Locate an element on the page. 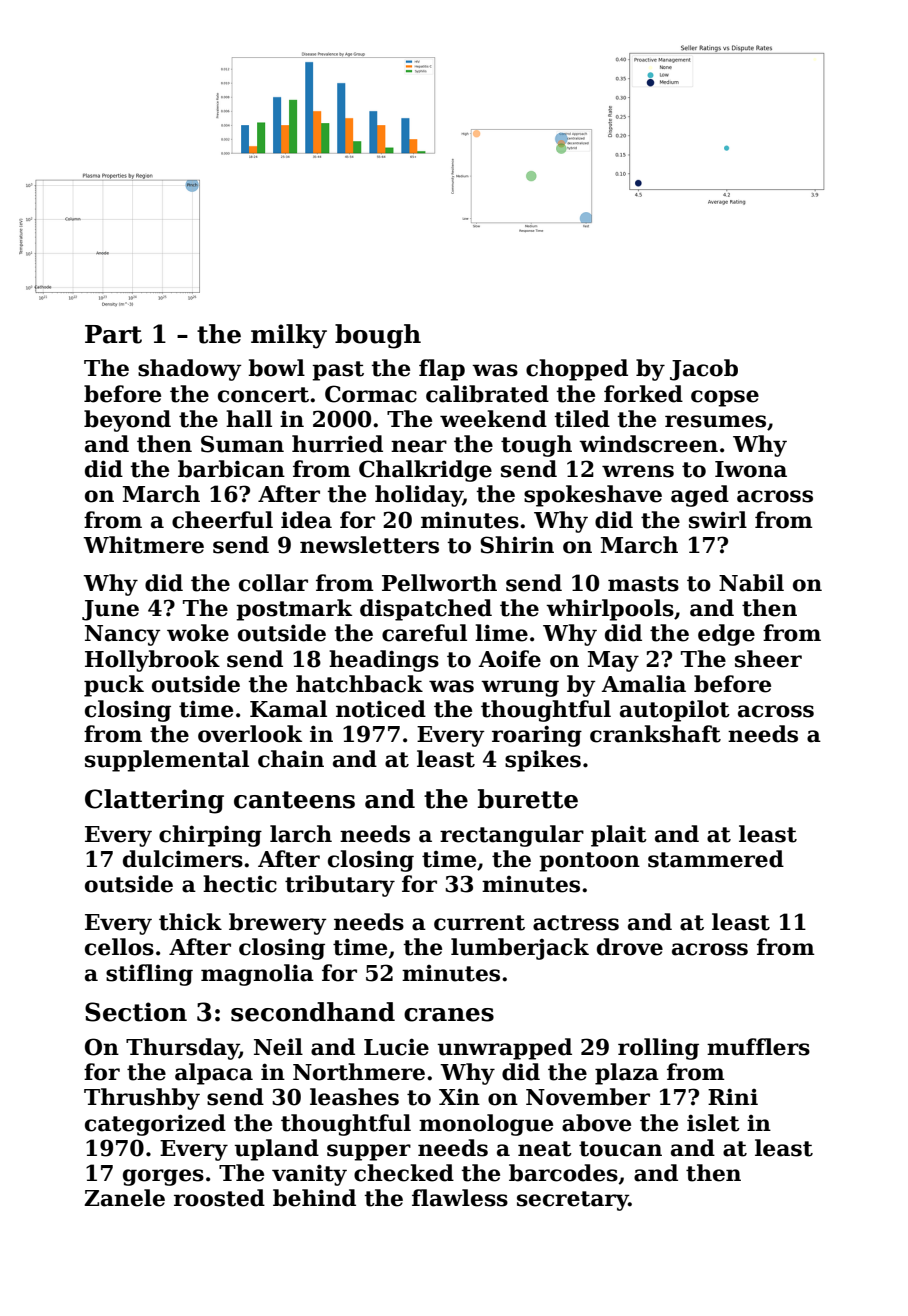 Image resolution: width=908 pixels, height=1316 pixels. Nabil is located at coordinates (751, 583).
